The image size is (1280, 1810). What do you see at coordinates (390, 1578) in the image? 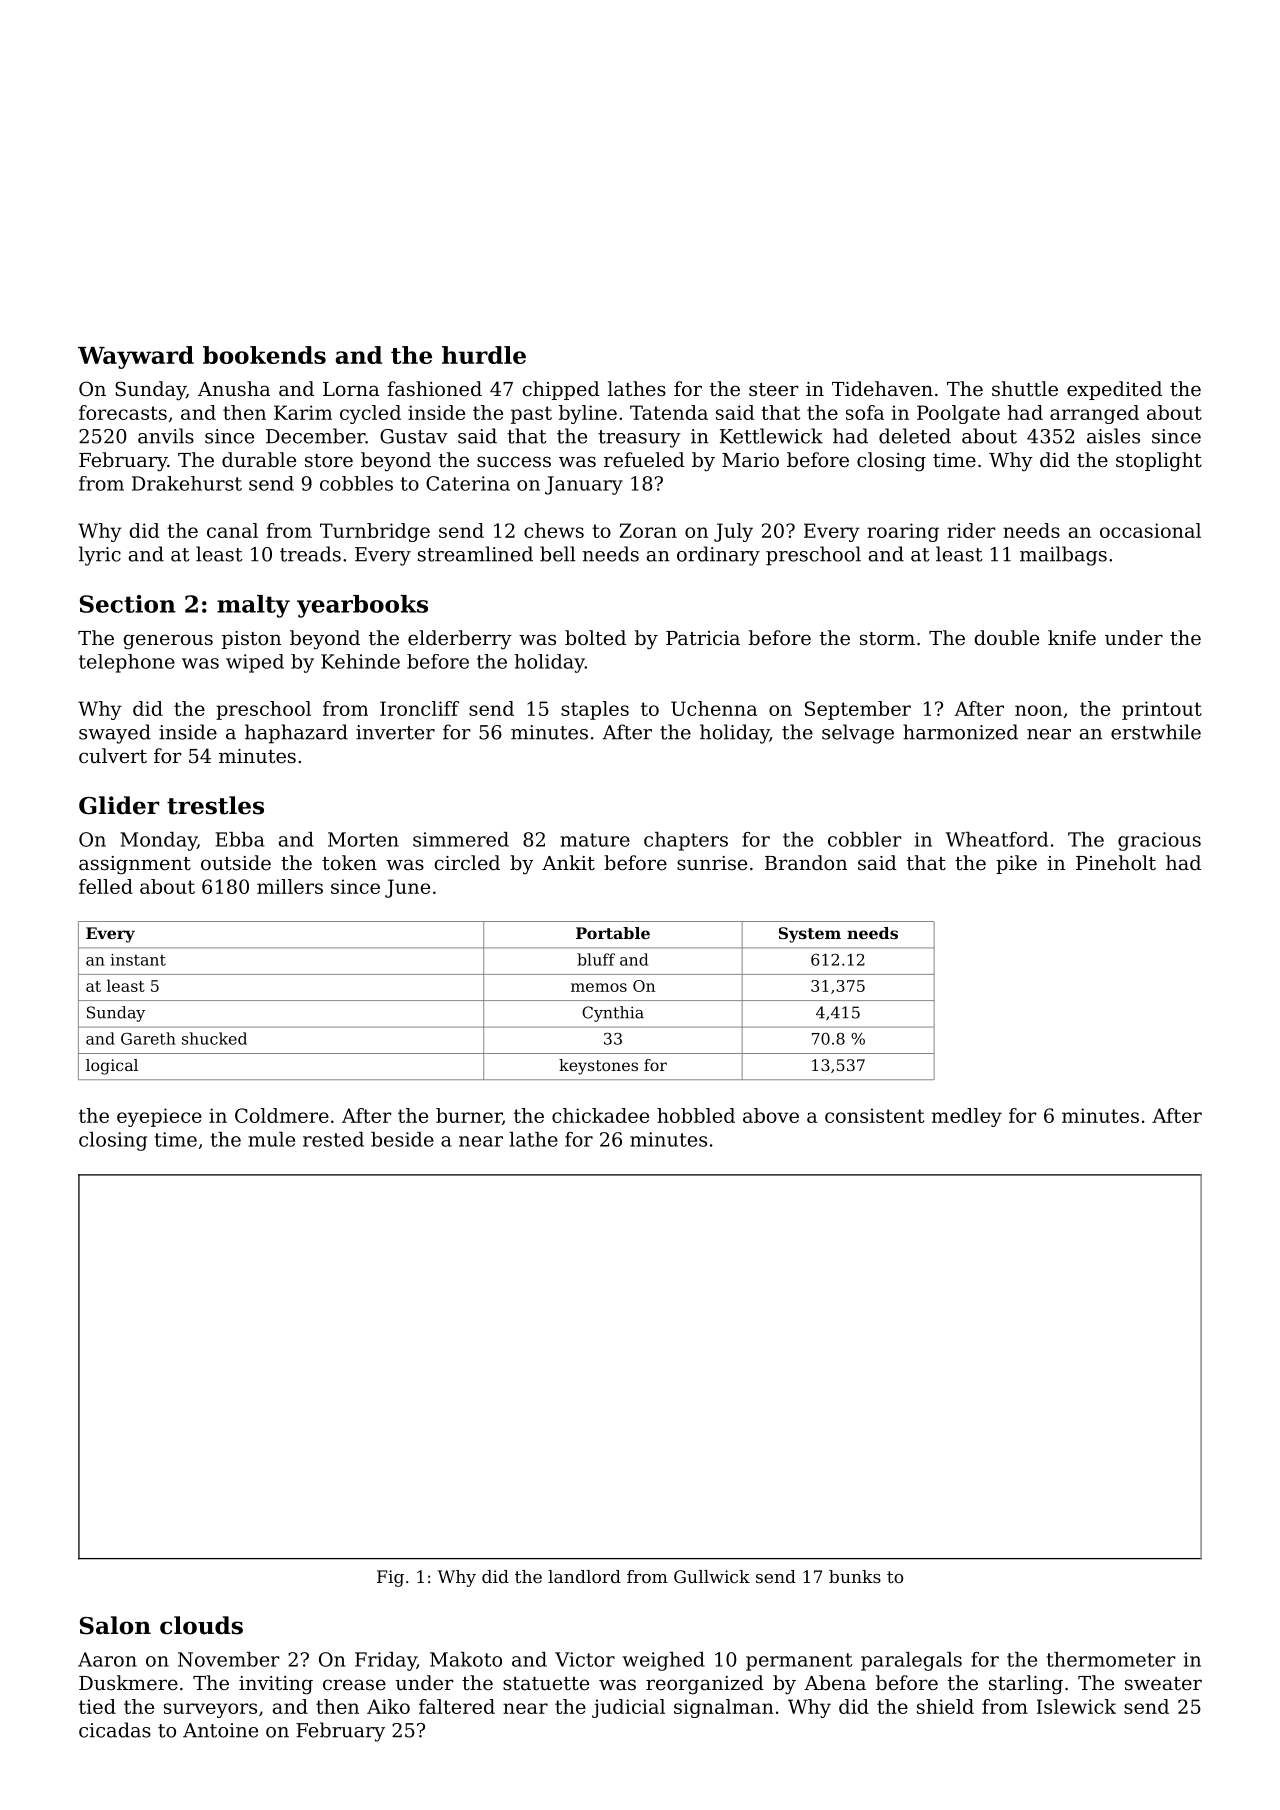
I see `Fig` at bounding box center [390, 1578].
